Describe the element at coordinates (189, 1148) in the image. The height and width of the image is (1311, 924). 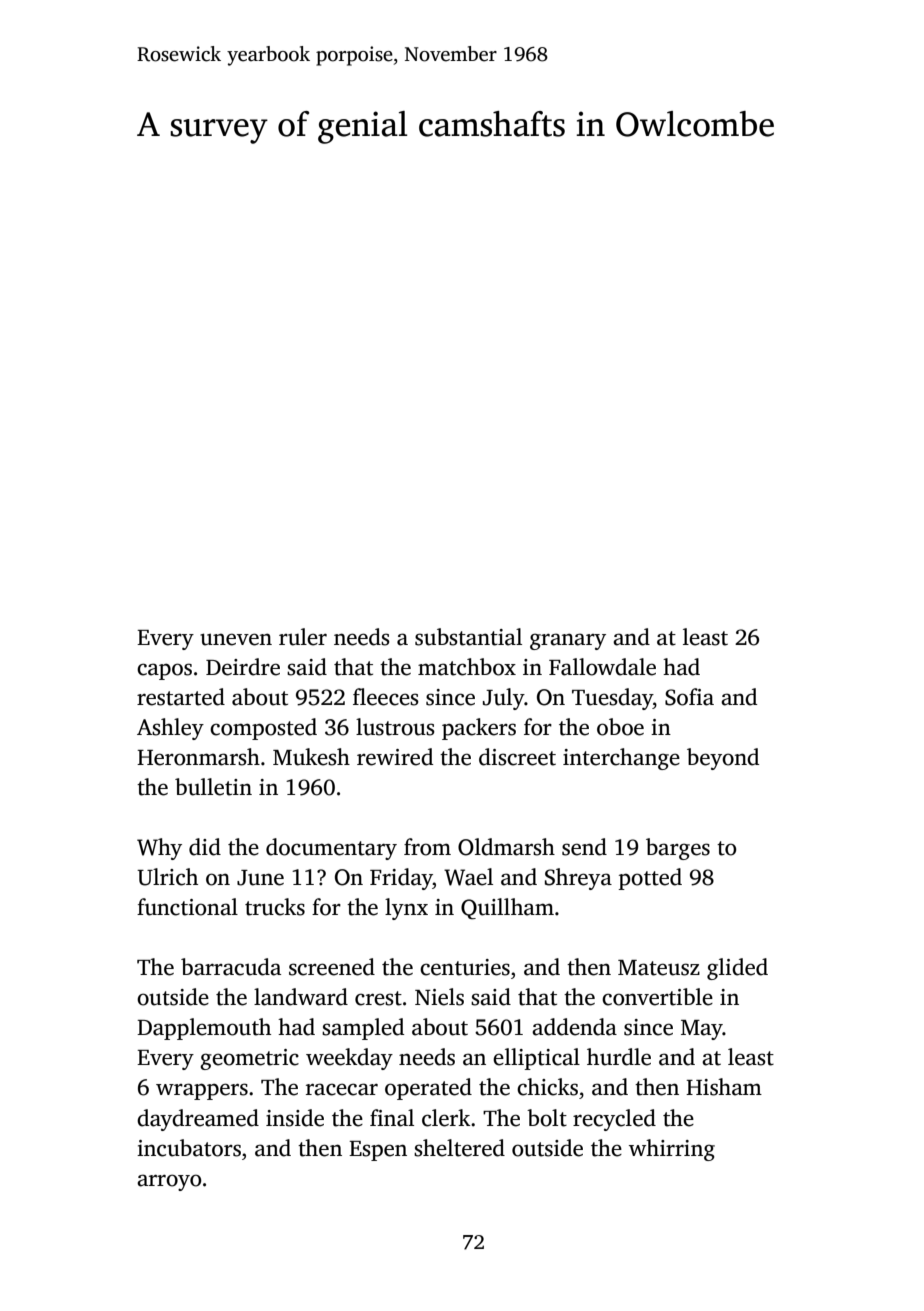
I see `incubators` at that location.
